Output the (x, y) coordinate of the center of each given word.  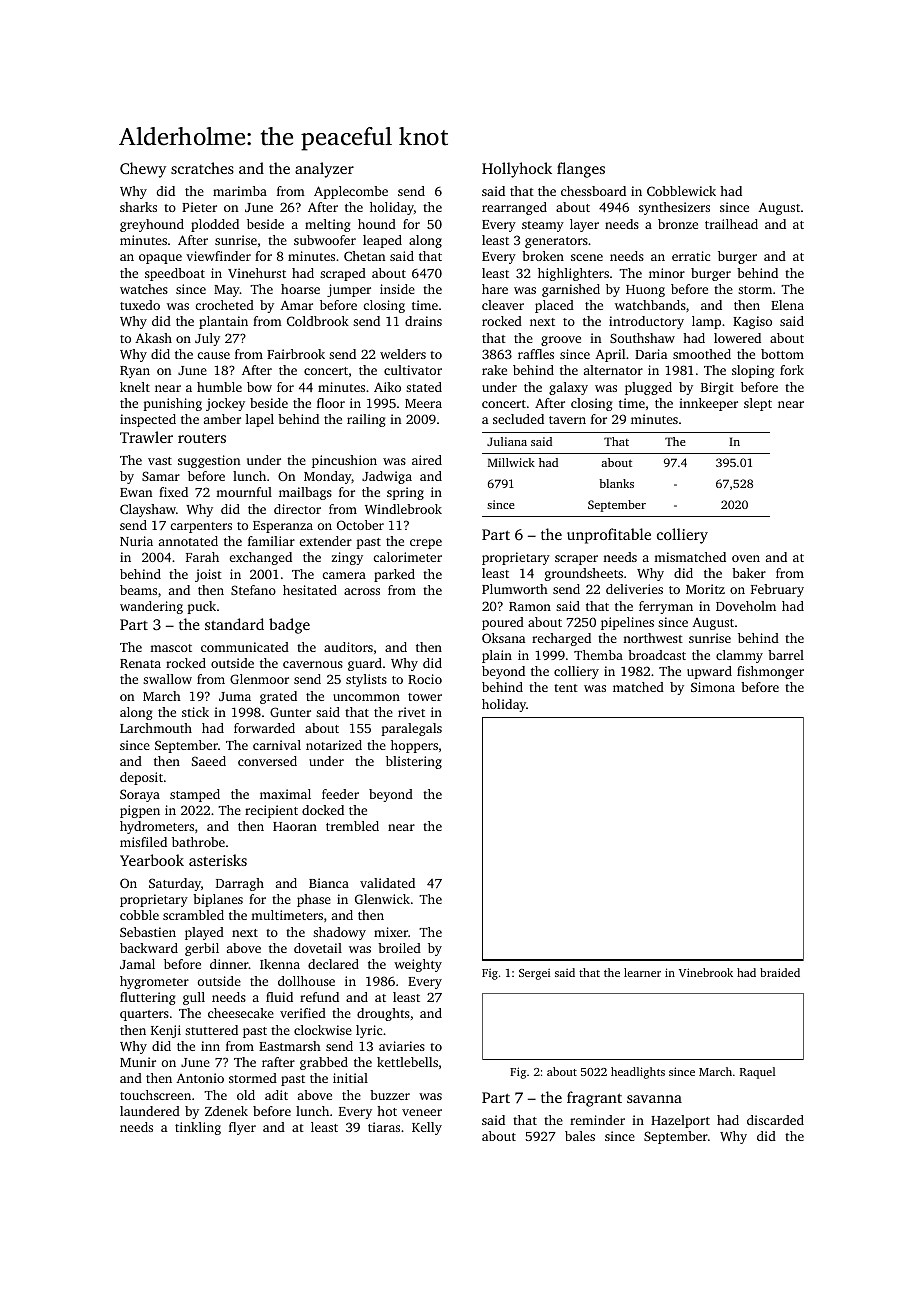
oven (746, 558)
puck (201, 607)
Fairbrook (296, 354)
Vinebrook (706, 972)
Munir (138, 1062)
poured (503, 623)
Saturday (175, 884)
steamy (543, 226)
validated (387, 883)
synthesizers (674, 208)
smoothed (702, 354)
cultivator (413, 370)
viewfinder (218, 256)
